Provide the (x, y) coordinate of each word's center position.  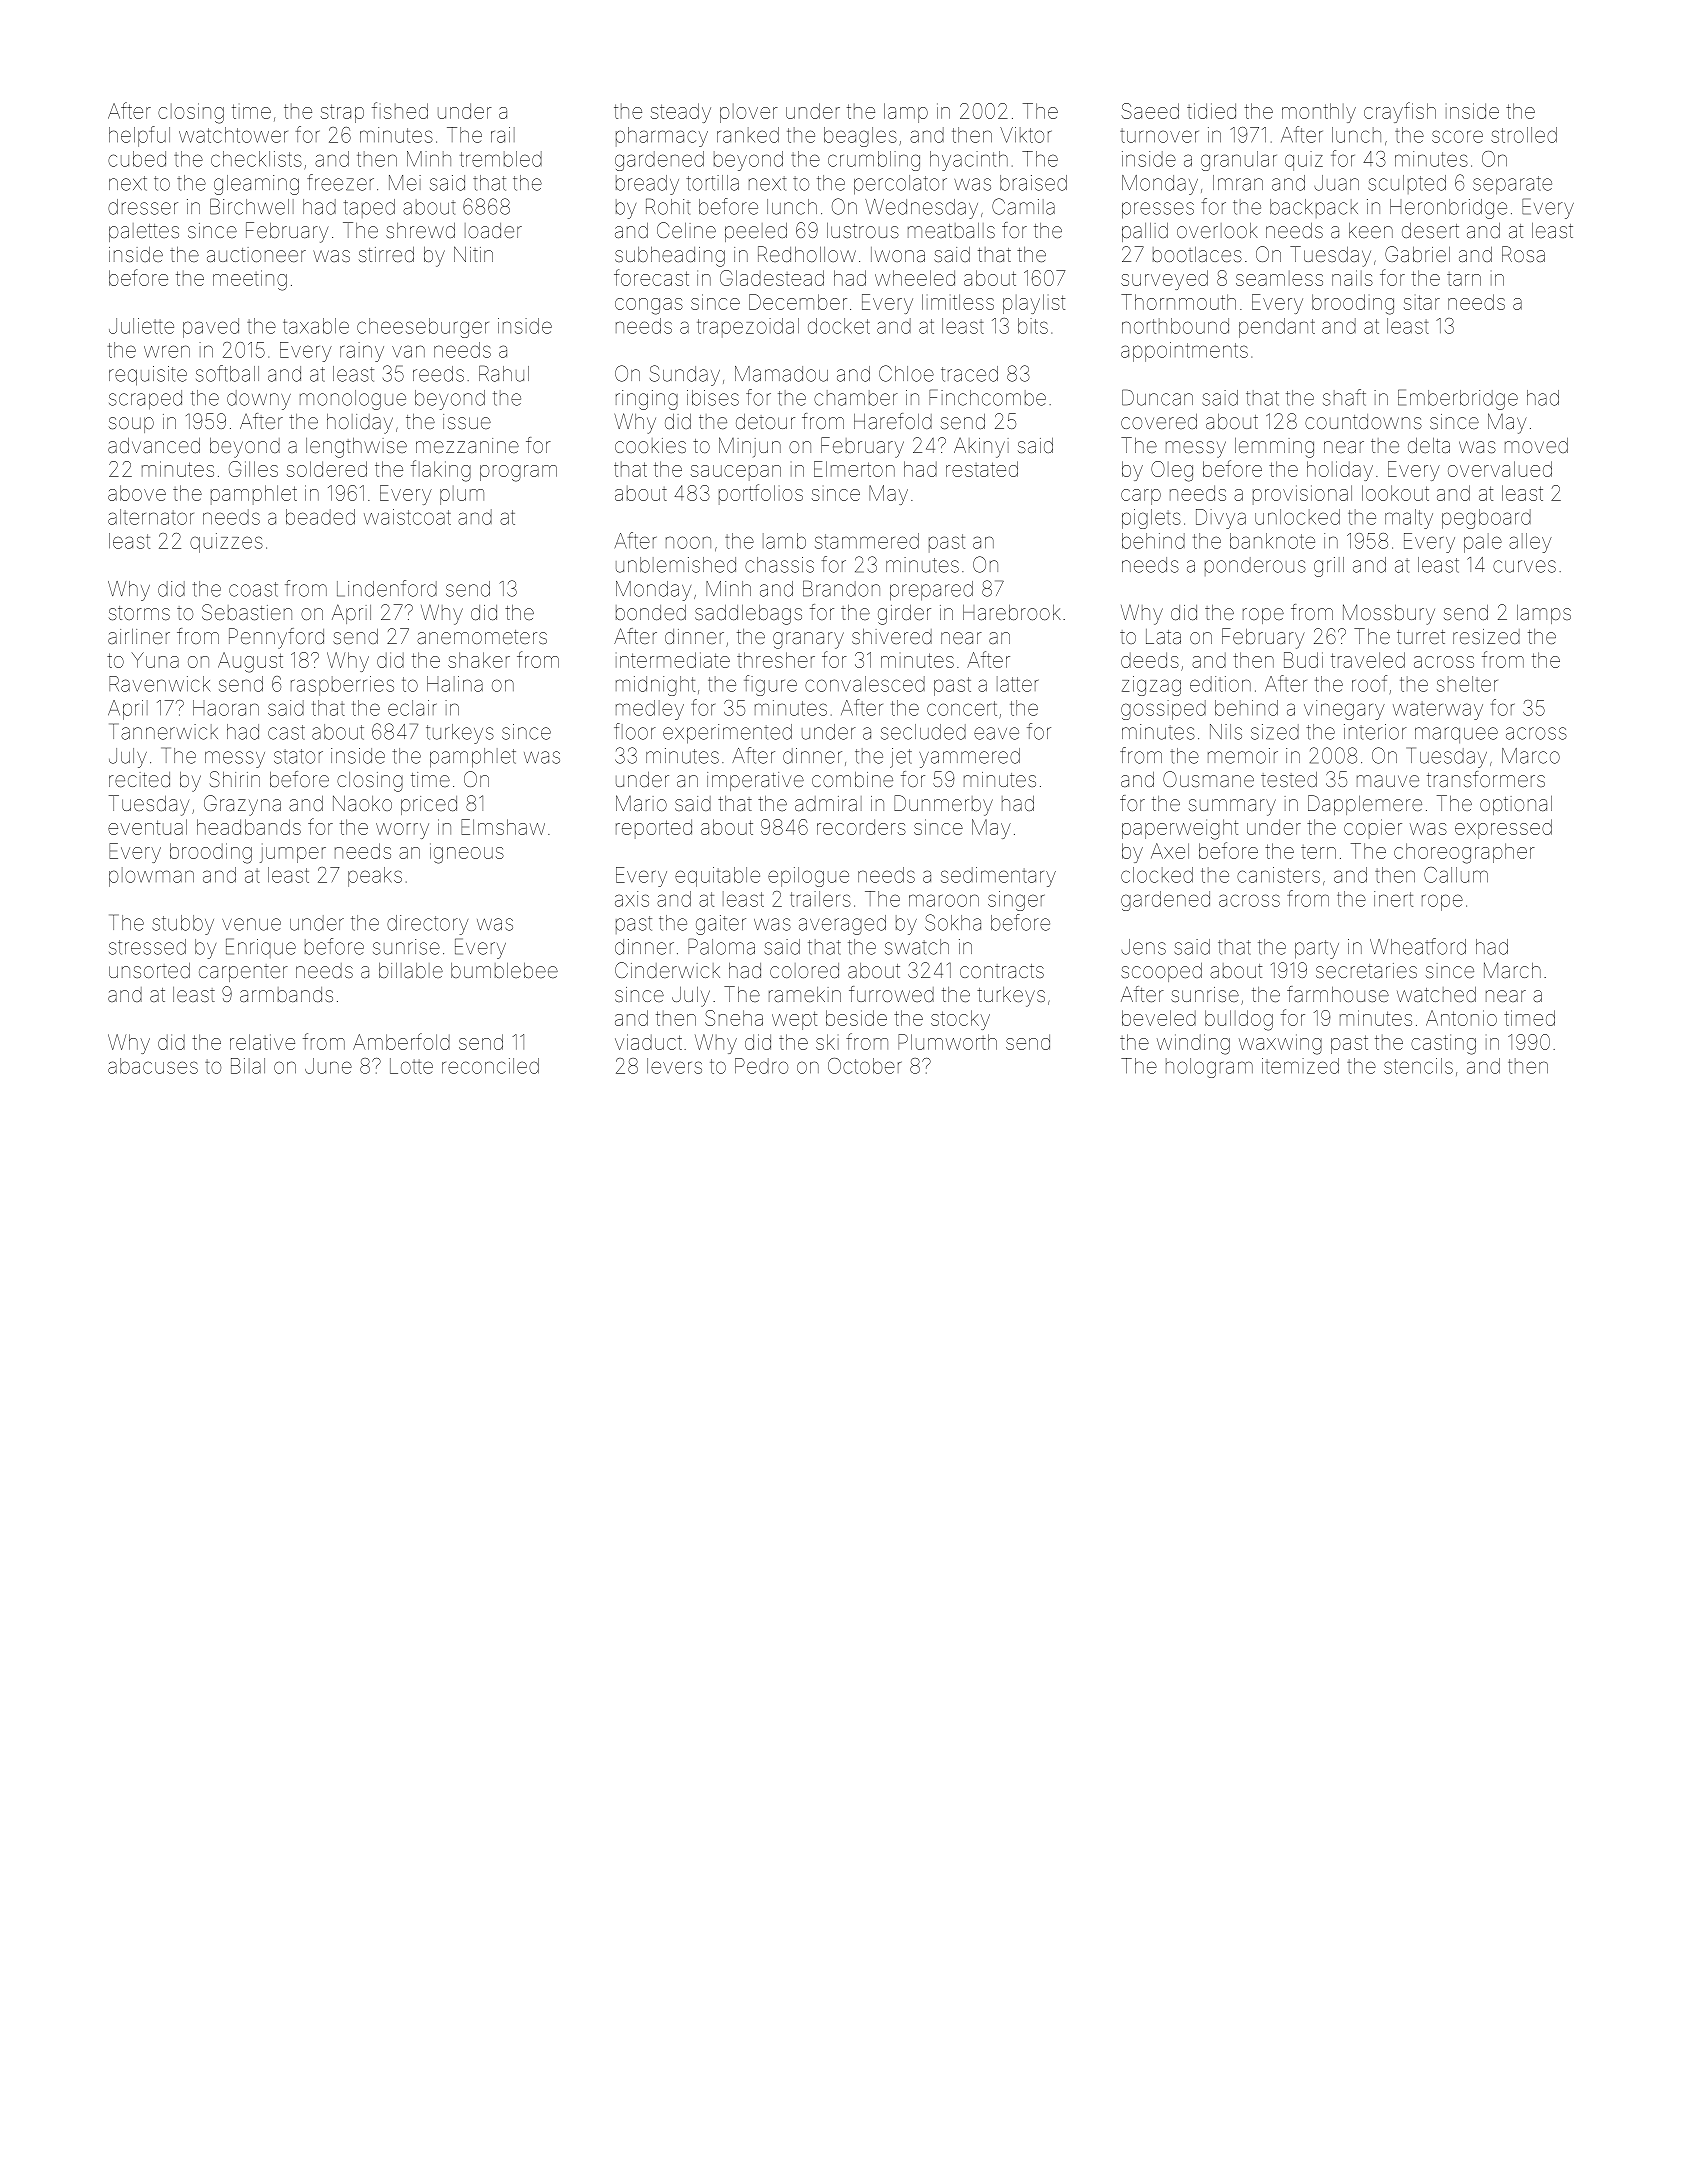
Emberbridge (1458, 399)
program (518, 473)
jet (901, 758)
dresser (143, 207)
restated (982, 469)
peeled (756, 232)
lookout (1395, 493)
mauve (1388, 781)
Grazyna (242, 805)
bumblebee (504, 970)
